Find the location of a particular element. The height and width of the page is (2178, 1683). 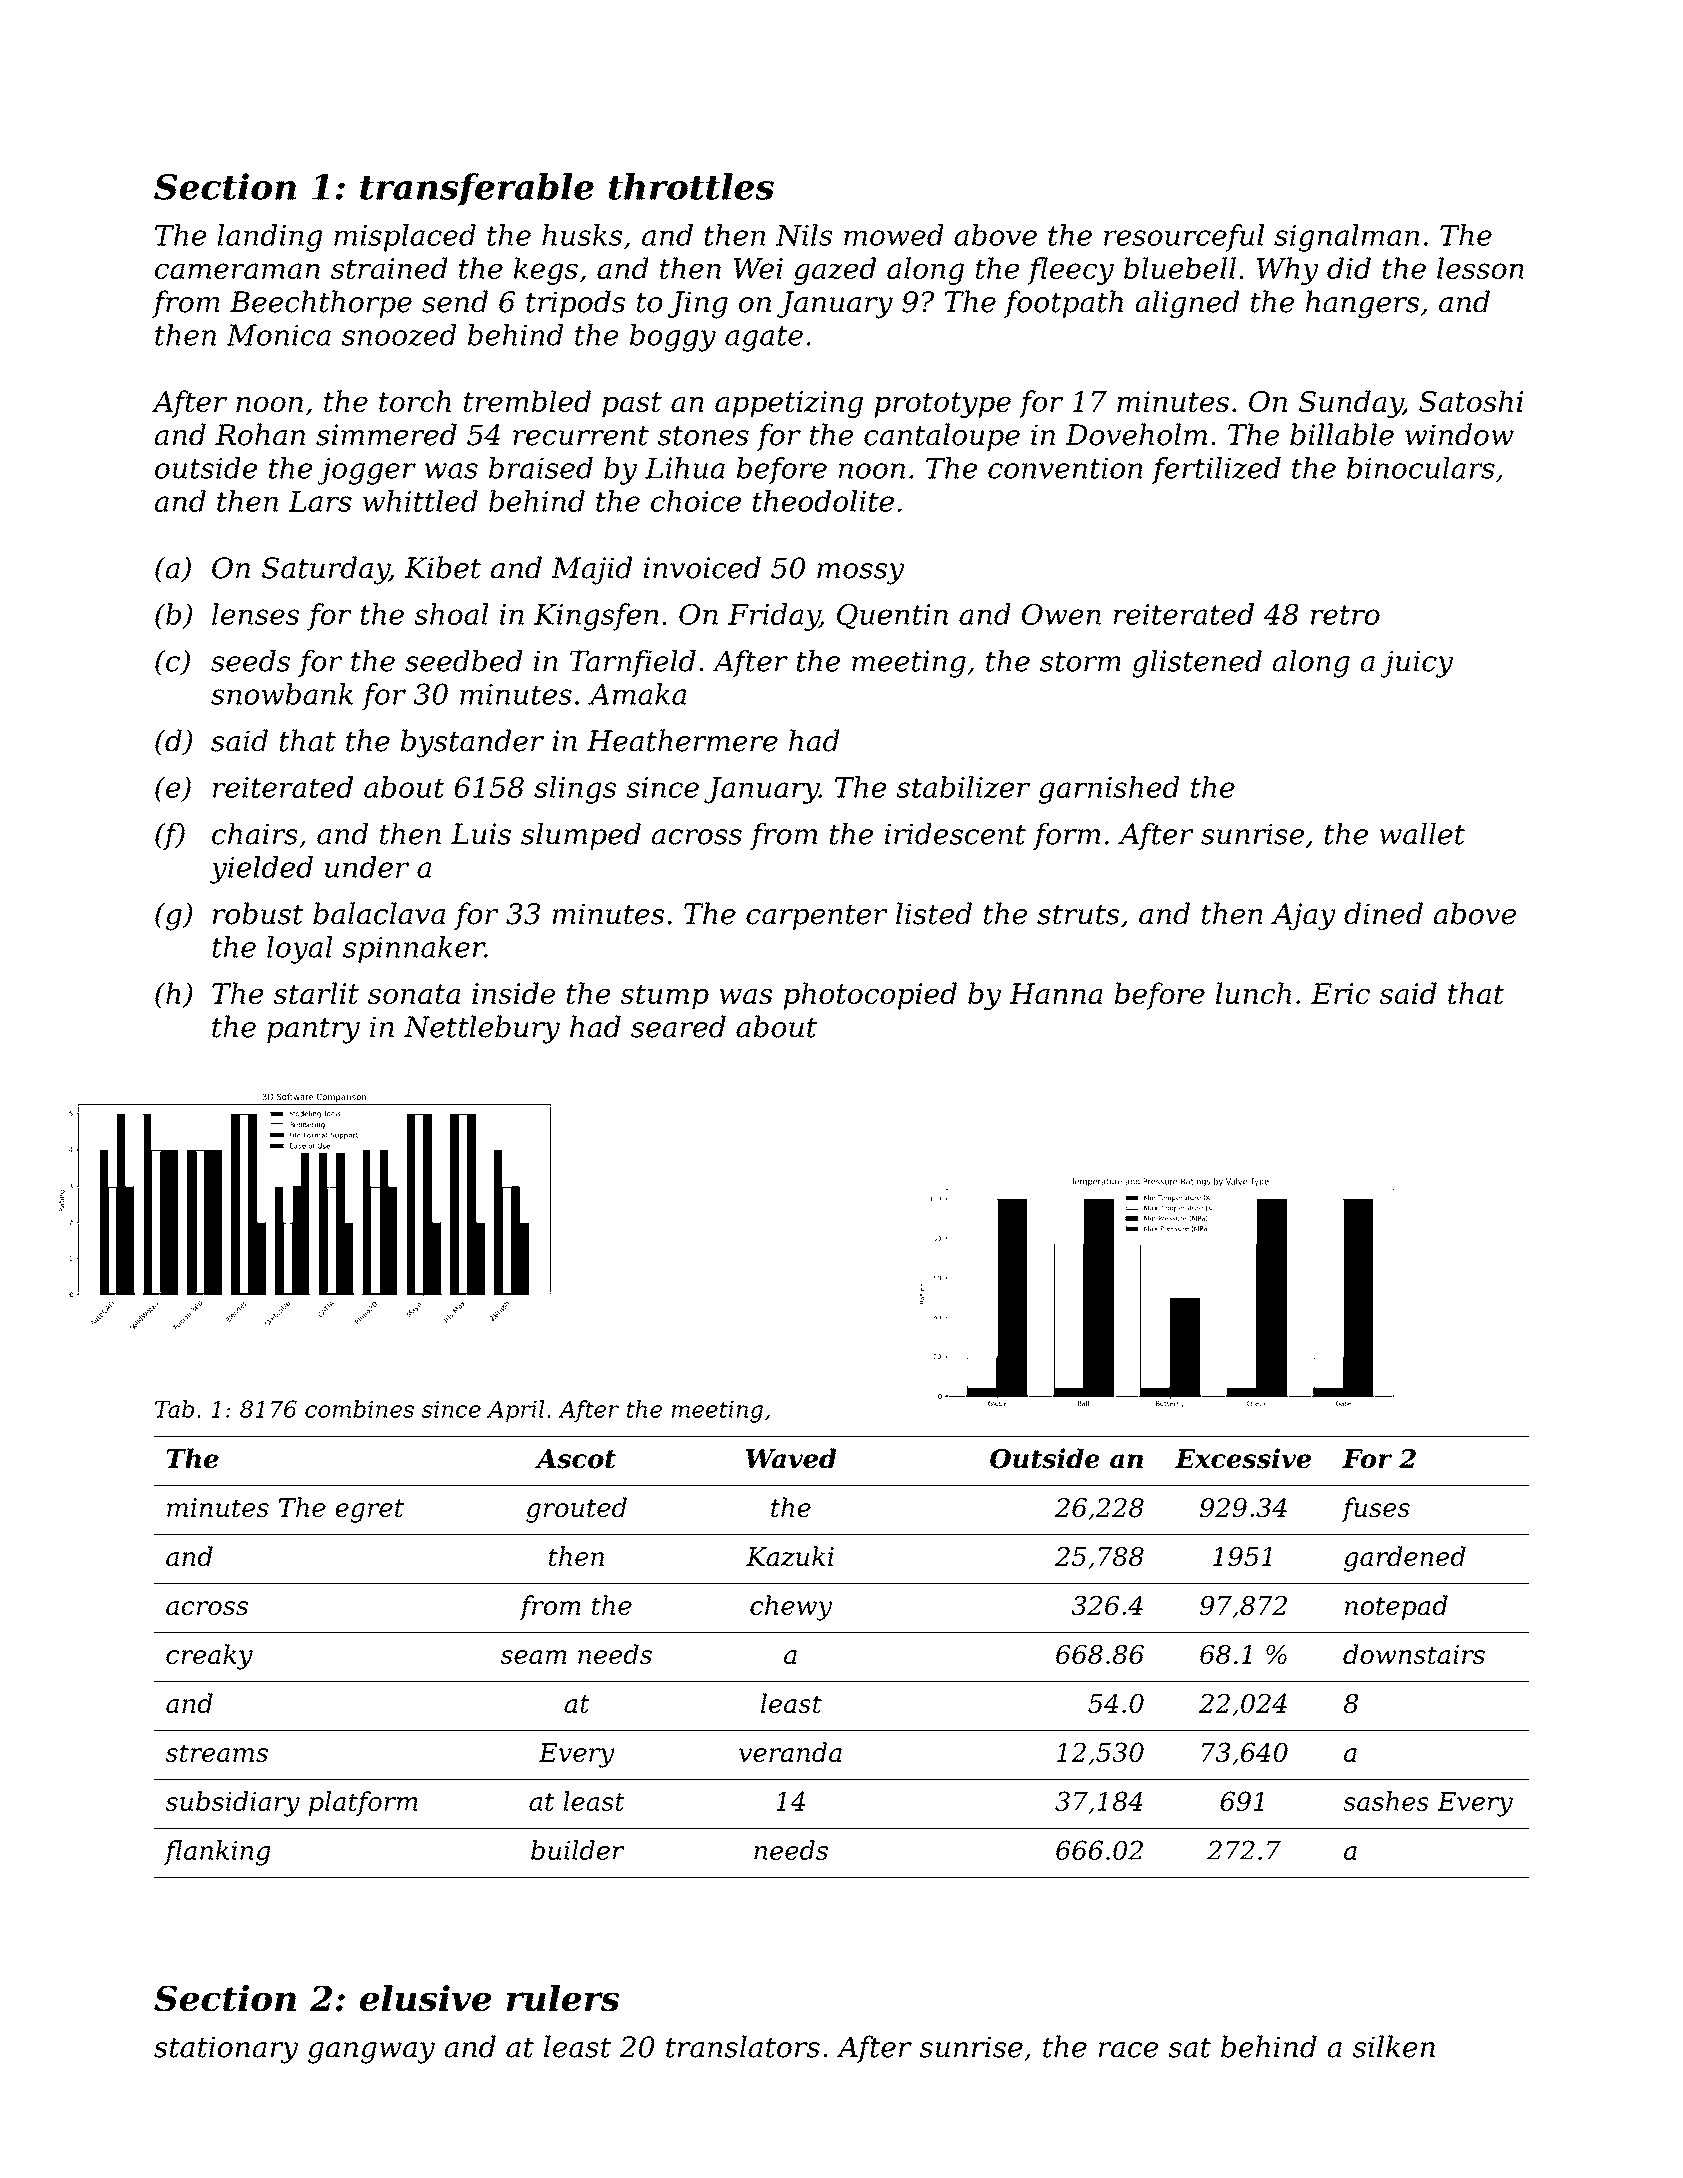

juicy is located at coordinates (1416, 664).
